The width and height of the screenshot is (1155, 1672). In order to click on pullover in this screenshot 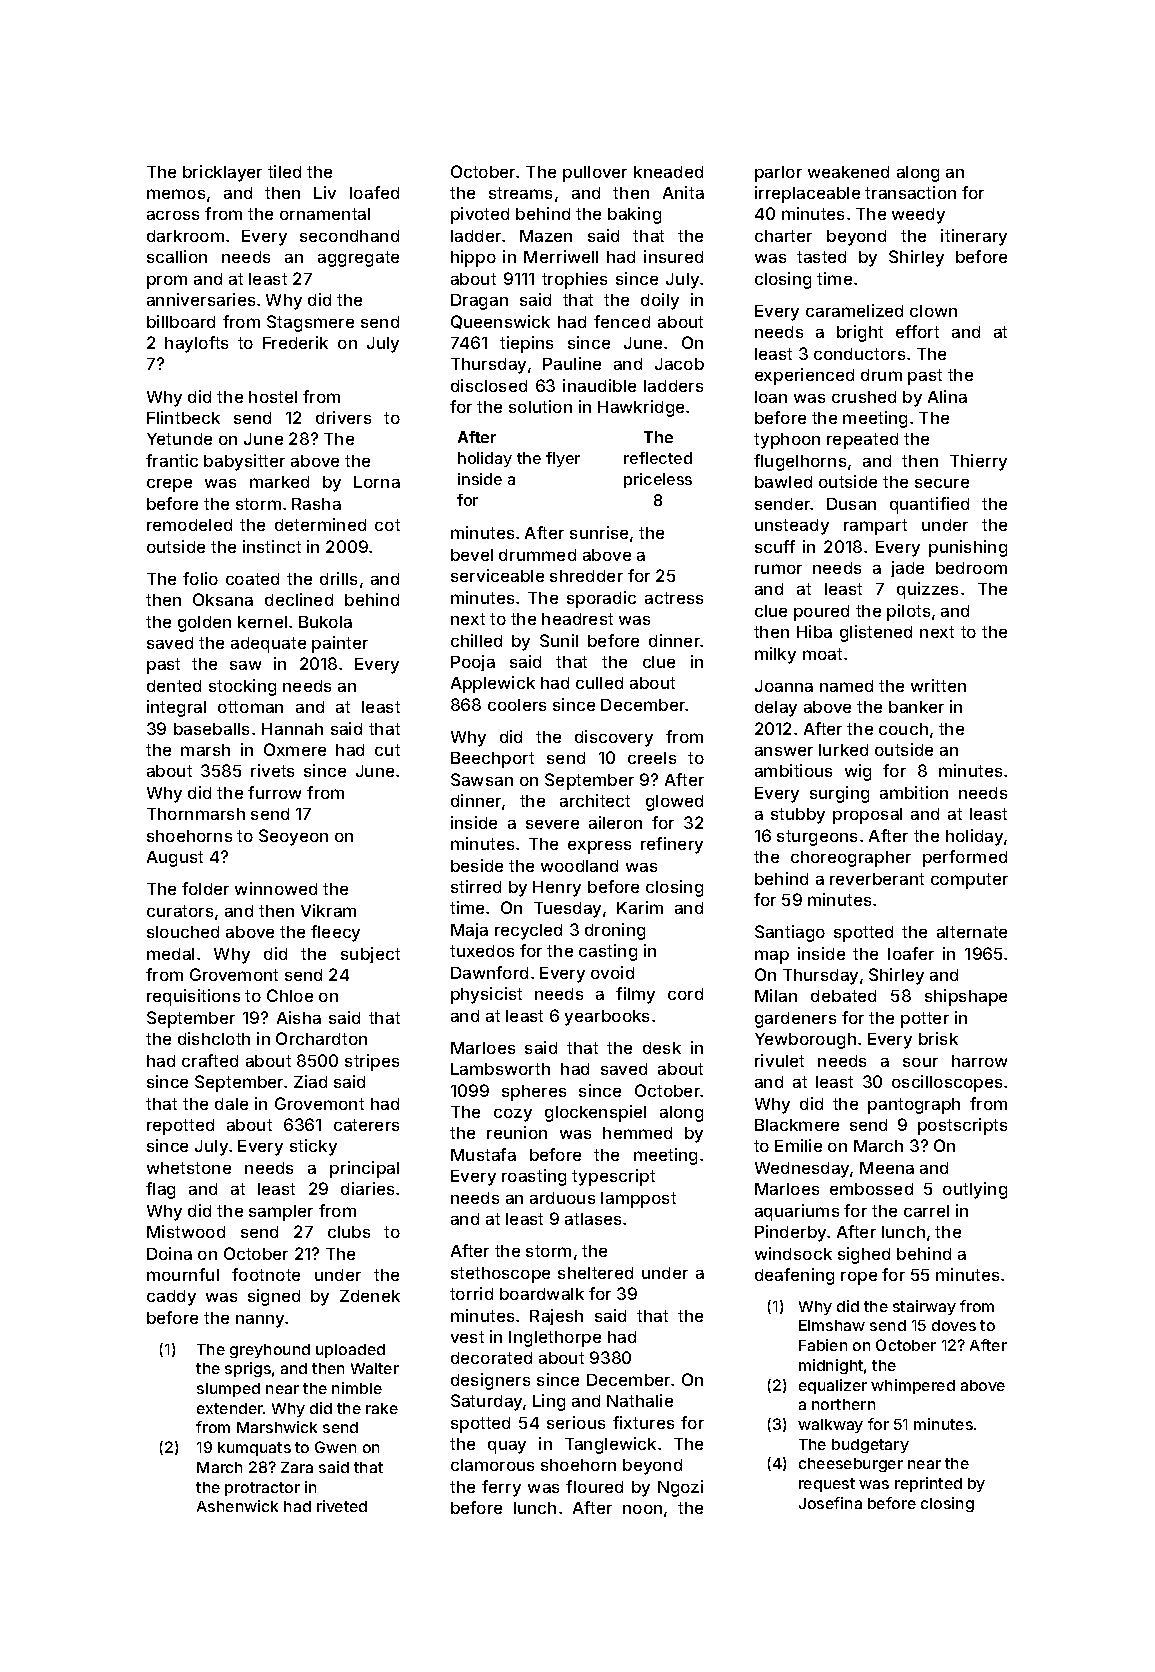, I will do `click(595, 174)`.
